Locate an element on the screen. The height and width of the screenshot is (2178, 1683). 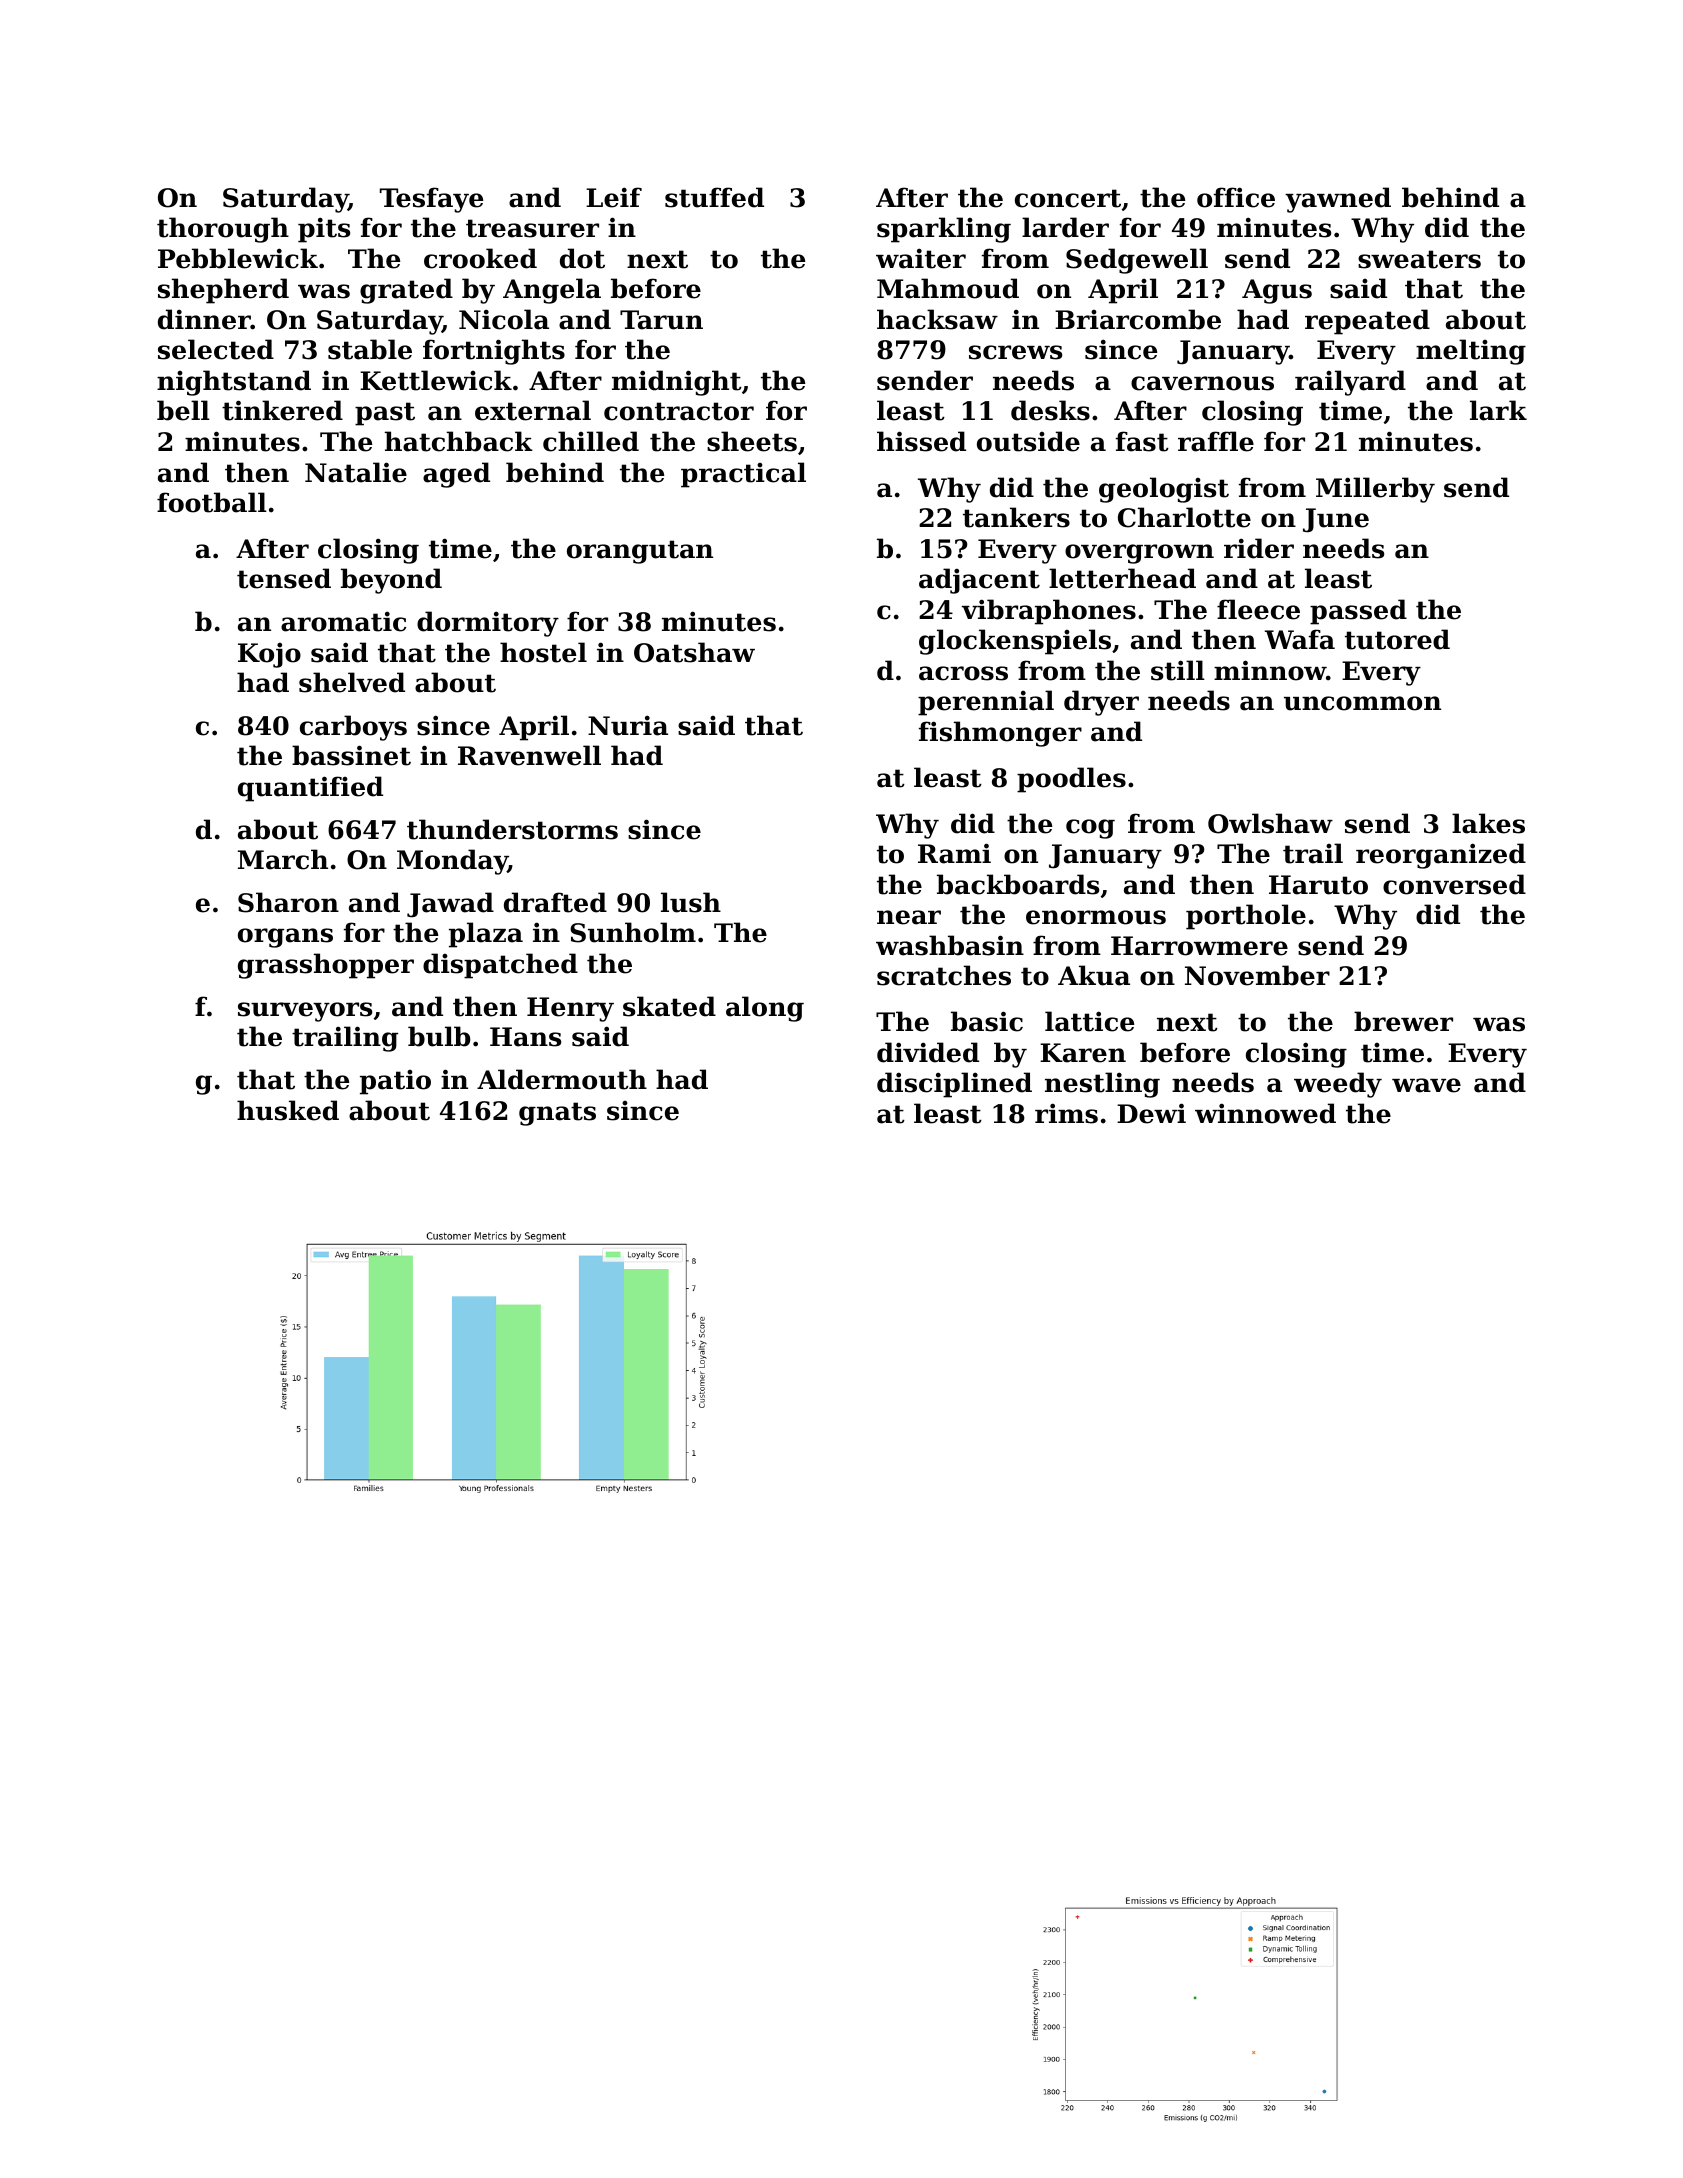
thorough is located at coordinates (223, 230).
